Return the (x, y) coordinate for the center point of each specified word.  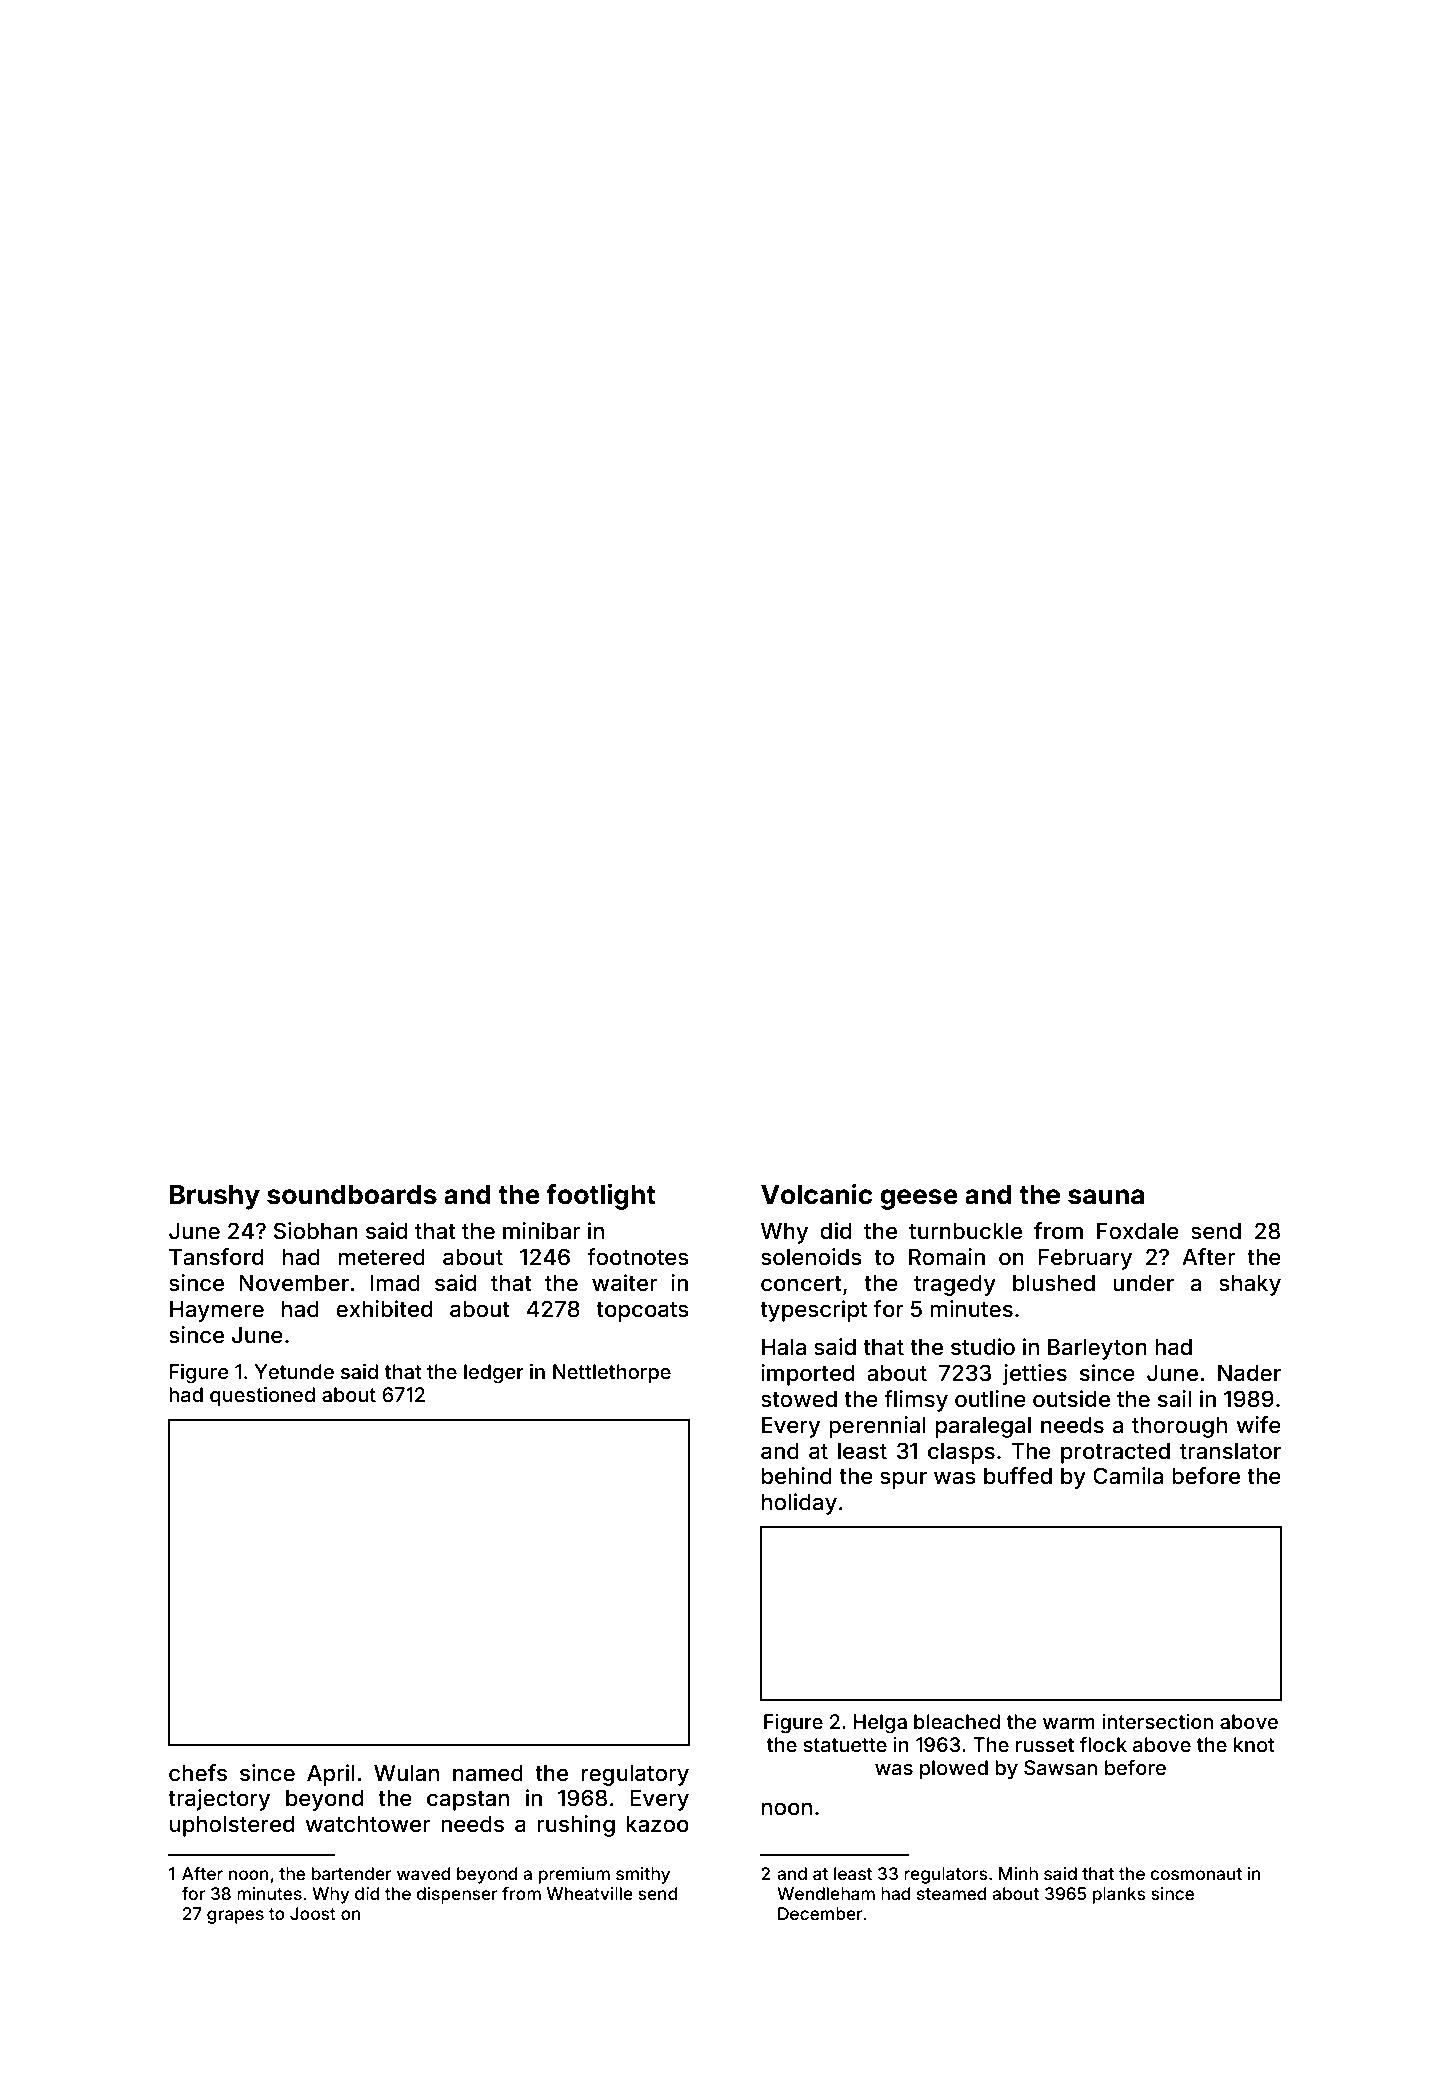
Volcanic (816, 1194)
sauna (1106, 1197)
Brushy (215, 1197)
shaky (1250, 1285)
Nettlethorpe (612, 1373)
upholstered (232, 1826)
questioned (262, 1396)
